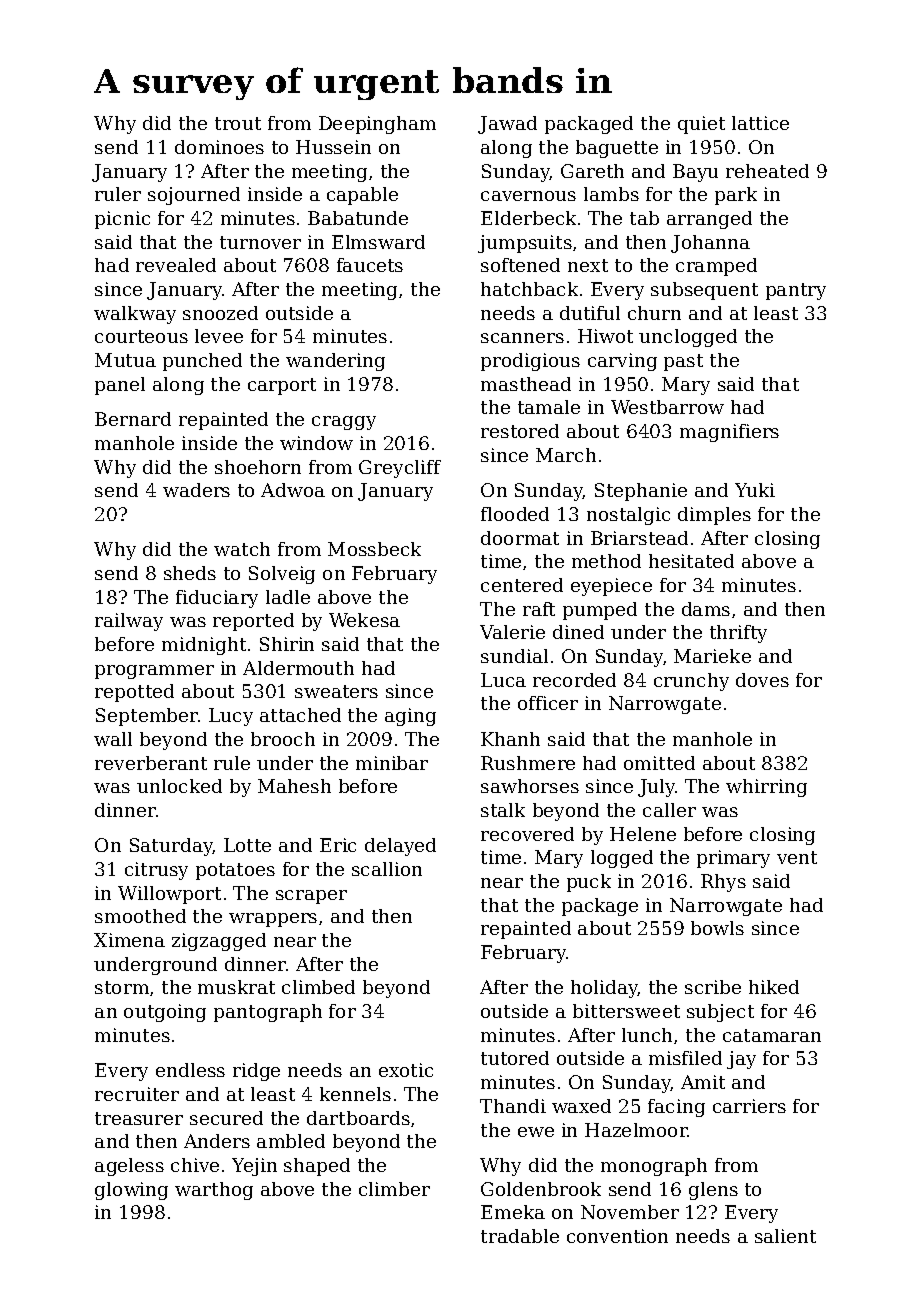 This document has height=1308, width=924. Describe the element at coordinates (659, 763) in the document. I see `omitted` at that location.
